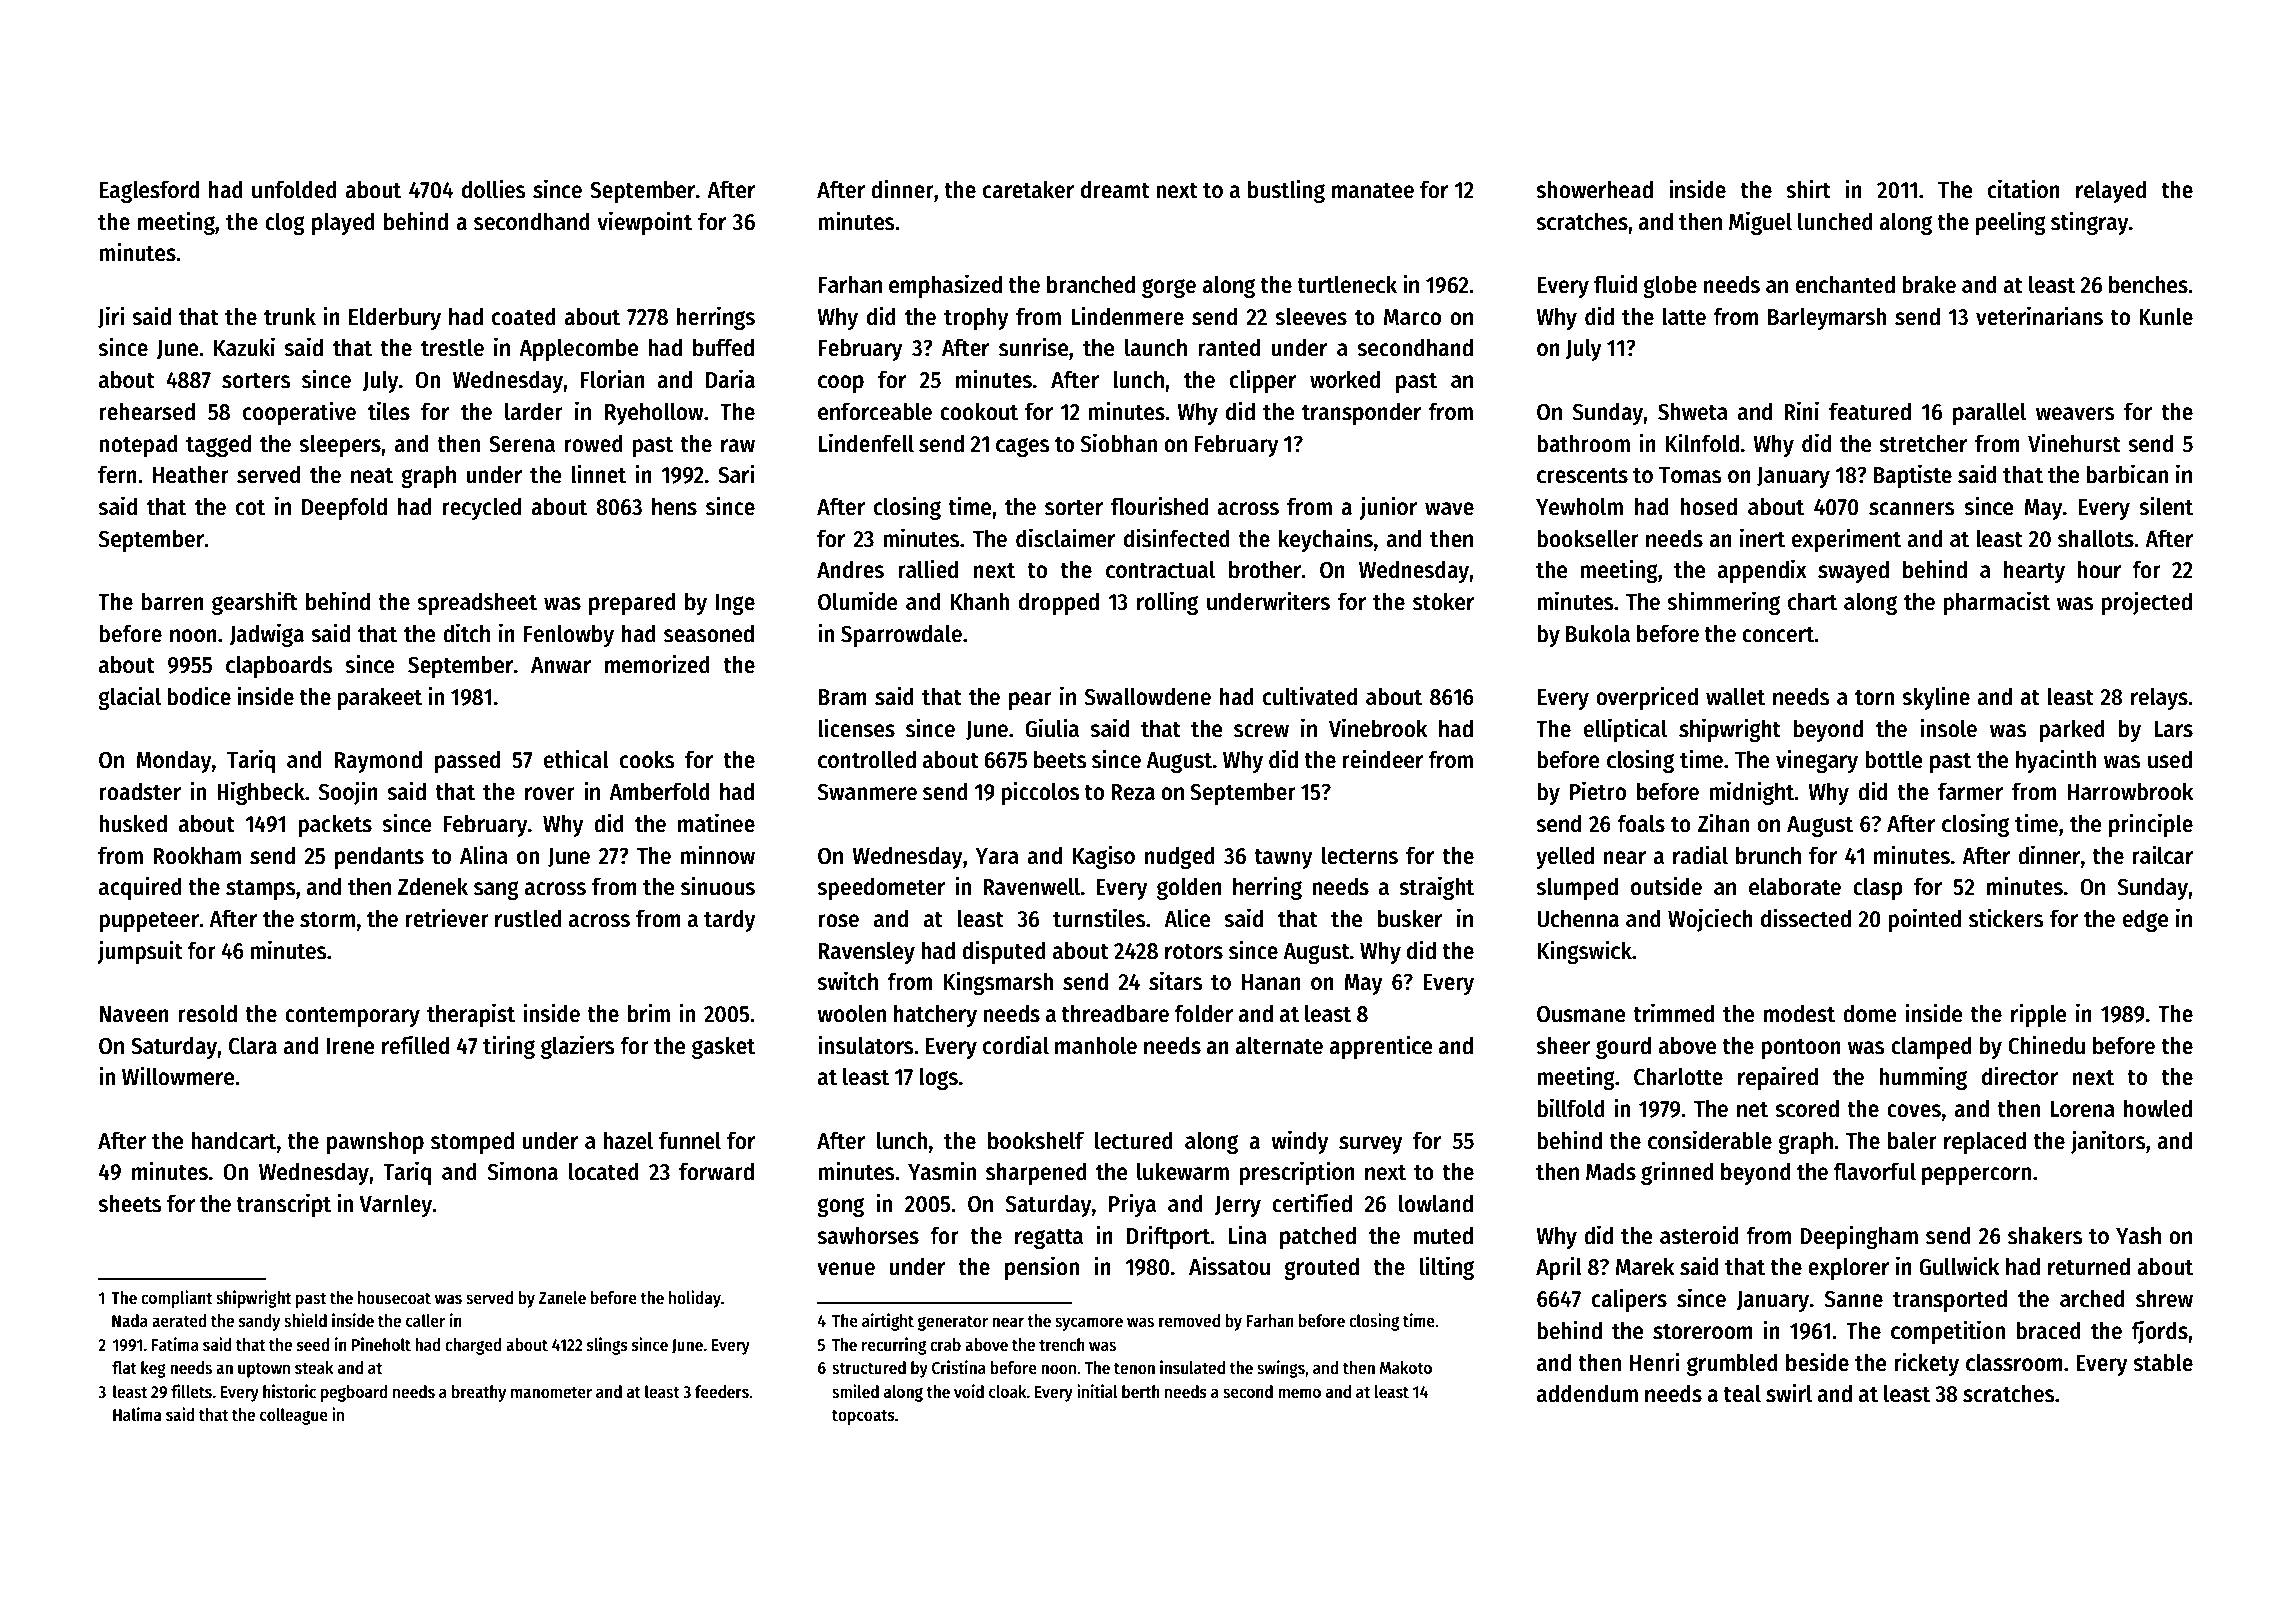  What do you see at coordinates (598, 474) in the image?
I see `linnet` at bounding box center [598, 474].
